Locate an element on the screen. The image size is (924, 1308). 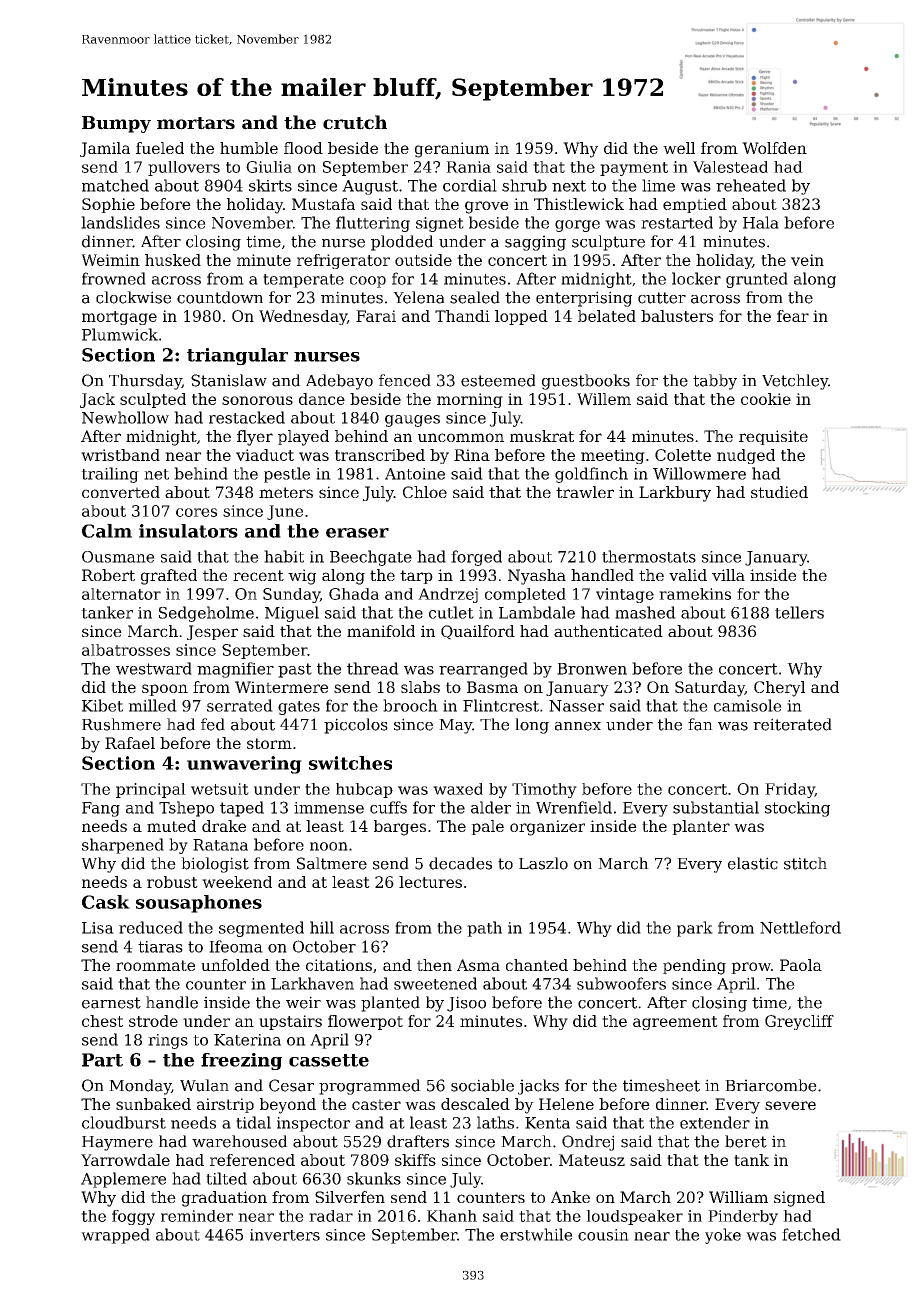
stocking is located at coordinates (797, 809).
